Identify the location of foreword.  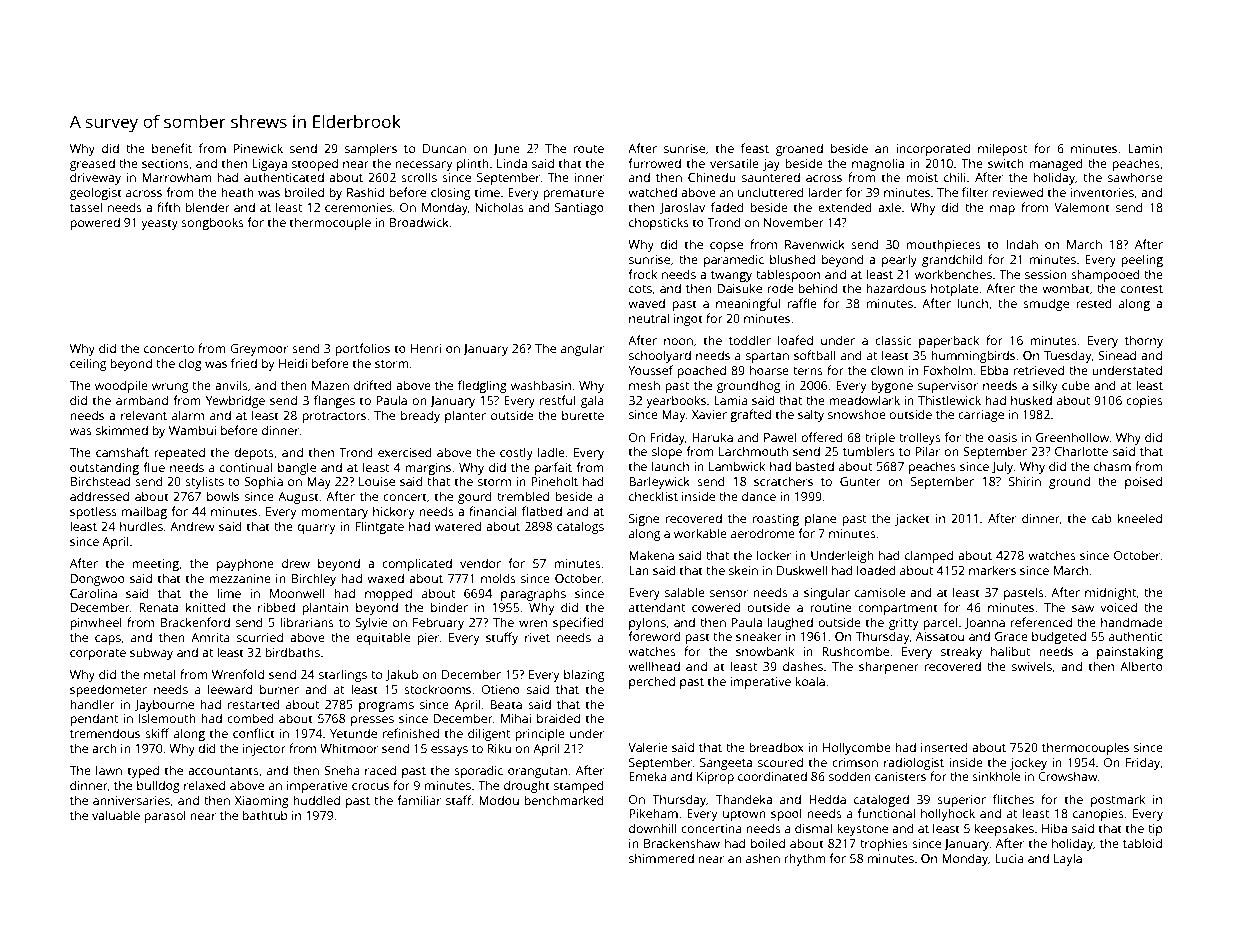
(655, 636).
